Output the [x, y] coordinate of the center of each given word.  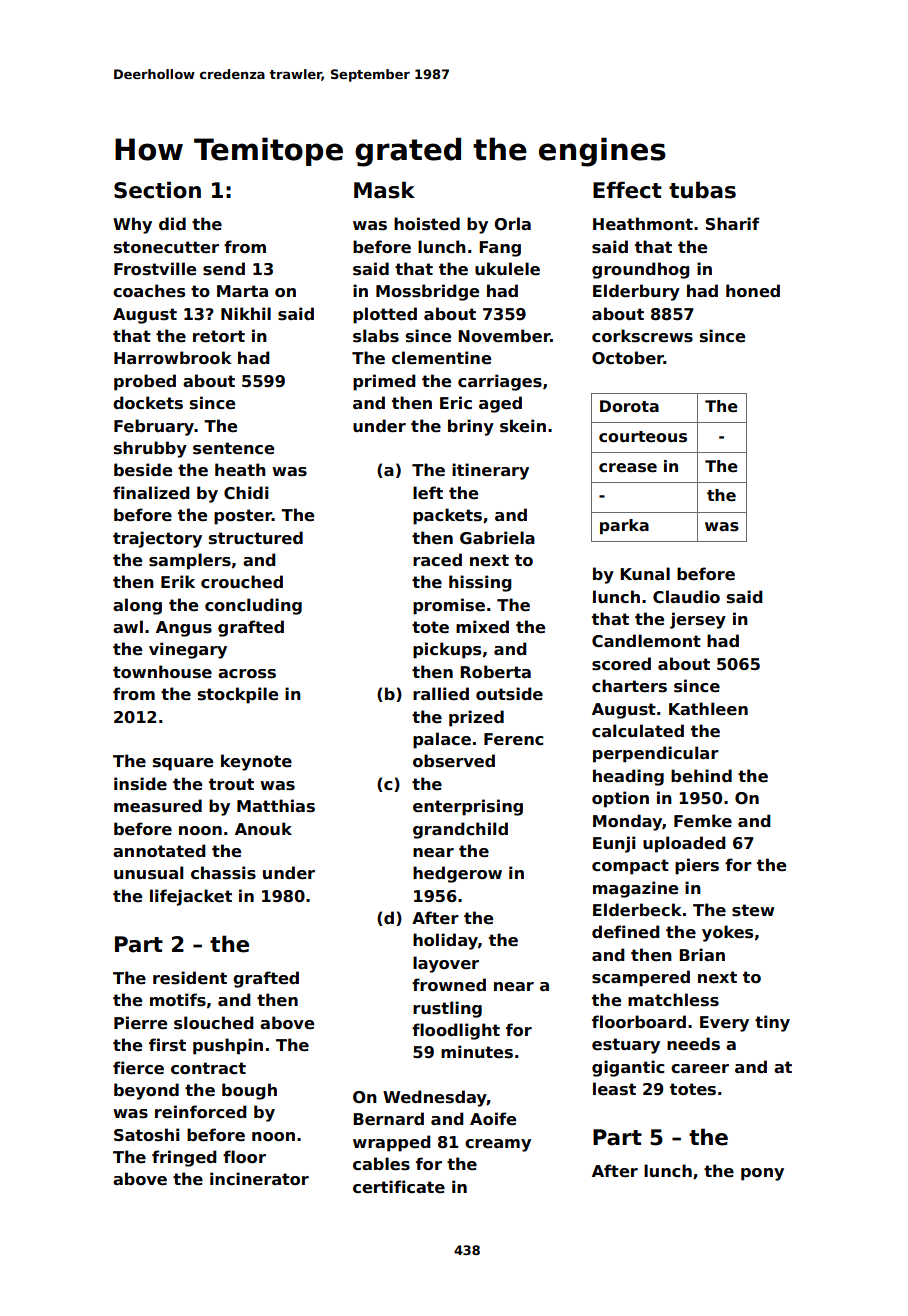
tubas [702, 190]
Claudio [686, 596]
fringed [184, 1158]
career [700, 1069]
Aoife [493, 1119]
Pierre [140, 1023]
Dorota [629, 406]
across [247, 674]
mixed [482, 627]
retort [219, 336]
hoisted [427, 224]
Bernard [388, 1119]
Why [132, 225]
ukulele [507, 269]
